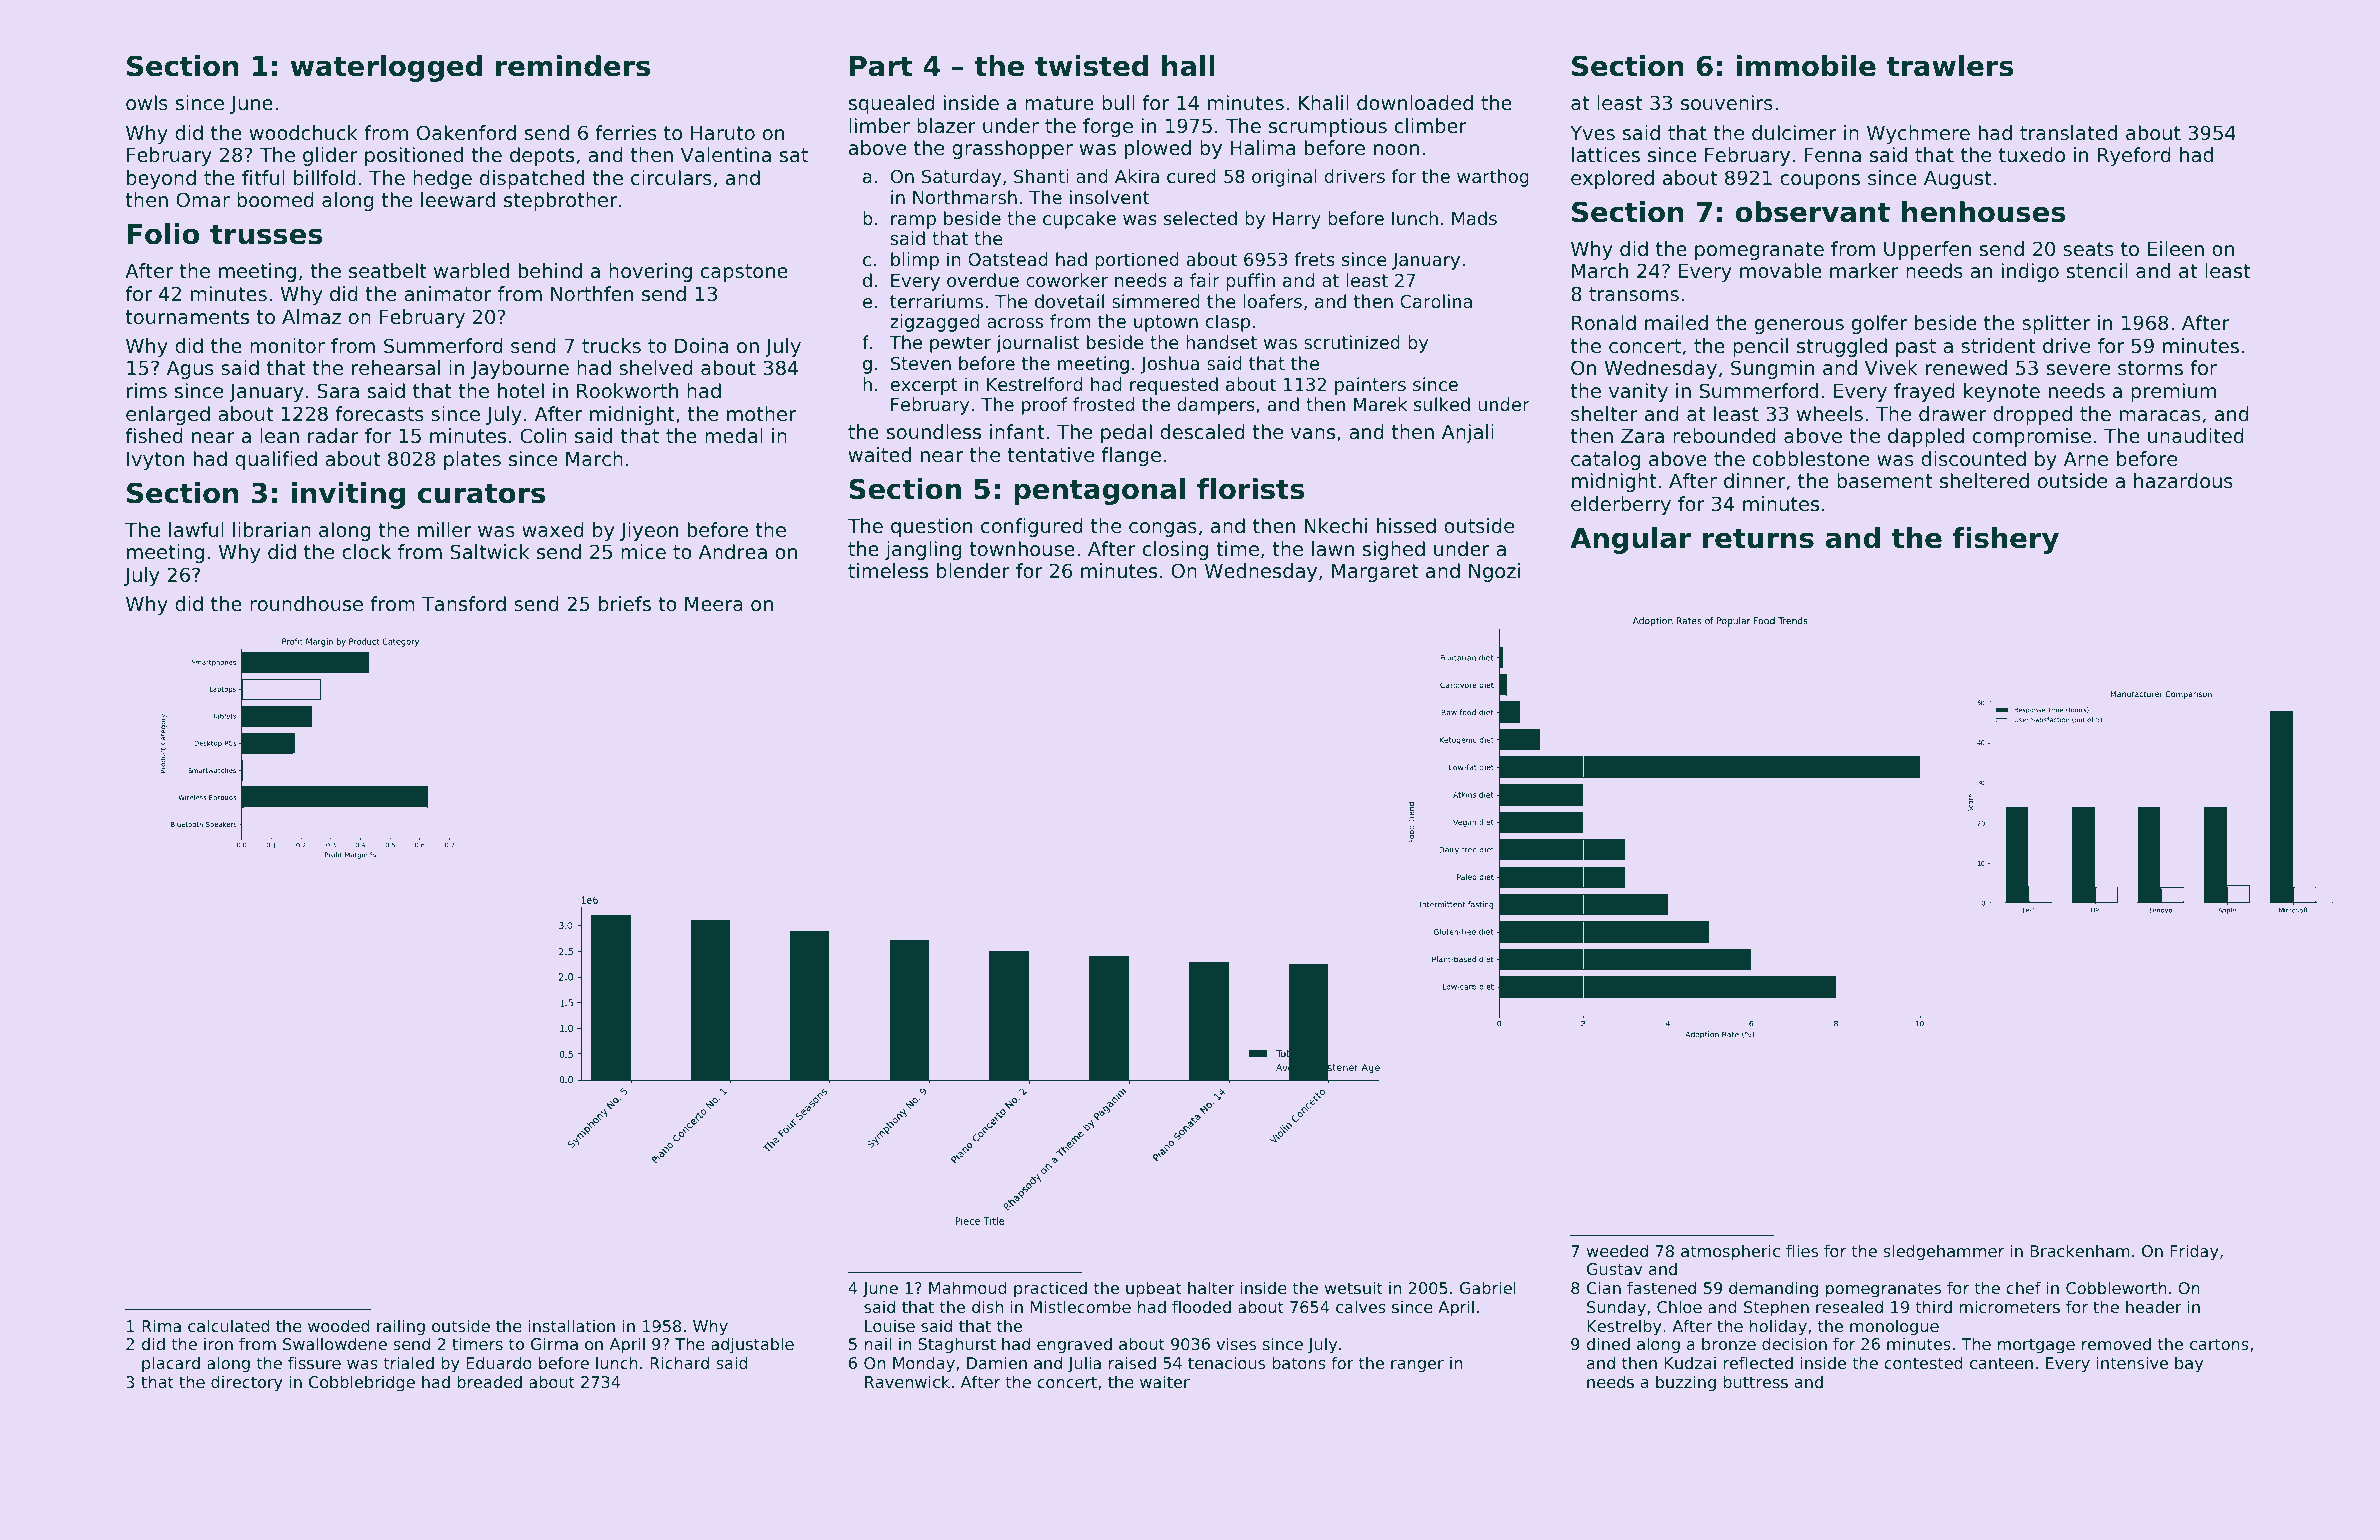 Image resolution: width=2380 pixels, height=1540 pixels. I want to click on Brackenham, so click(2080, 1250).
